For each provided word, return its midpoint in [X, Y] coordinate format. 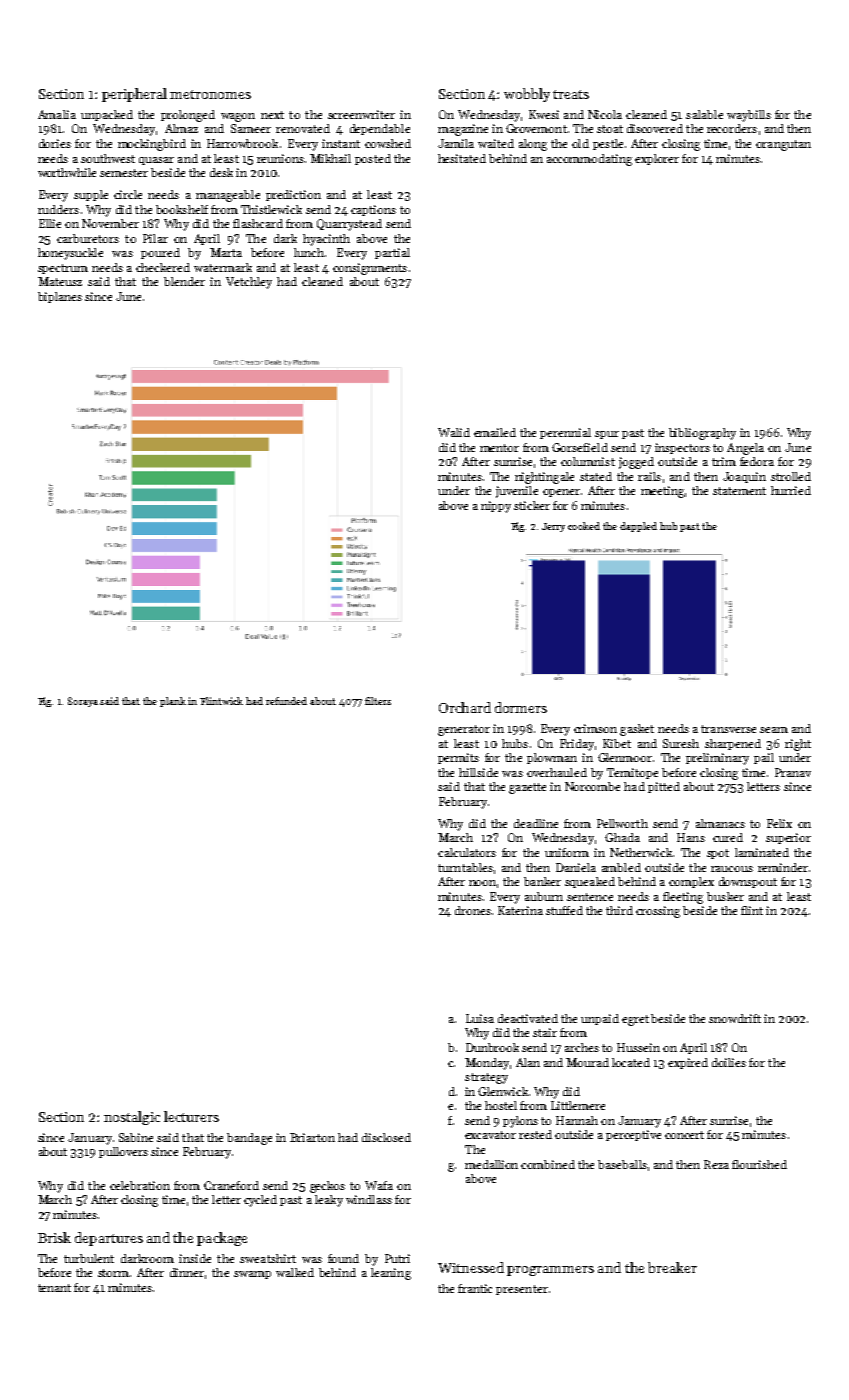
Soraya [83, 702]
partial [392, 253]
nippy [496, 507]
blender [184, 281]
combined [548, 1164]
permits [458, 758]
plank [173, 702]
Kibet [617, 743]
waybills [749, 116]
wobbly [527, 95]
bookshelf [182, 209]
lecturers [191, 1116]
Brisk [54, 1237]
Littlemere [578, 1105]
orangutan [783, 145]
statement [739, 491]
